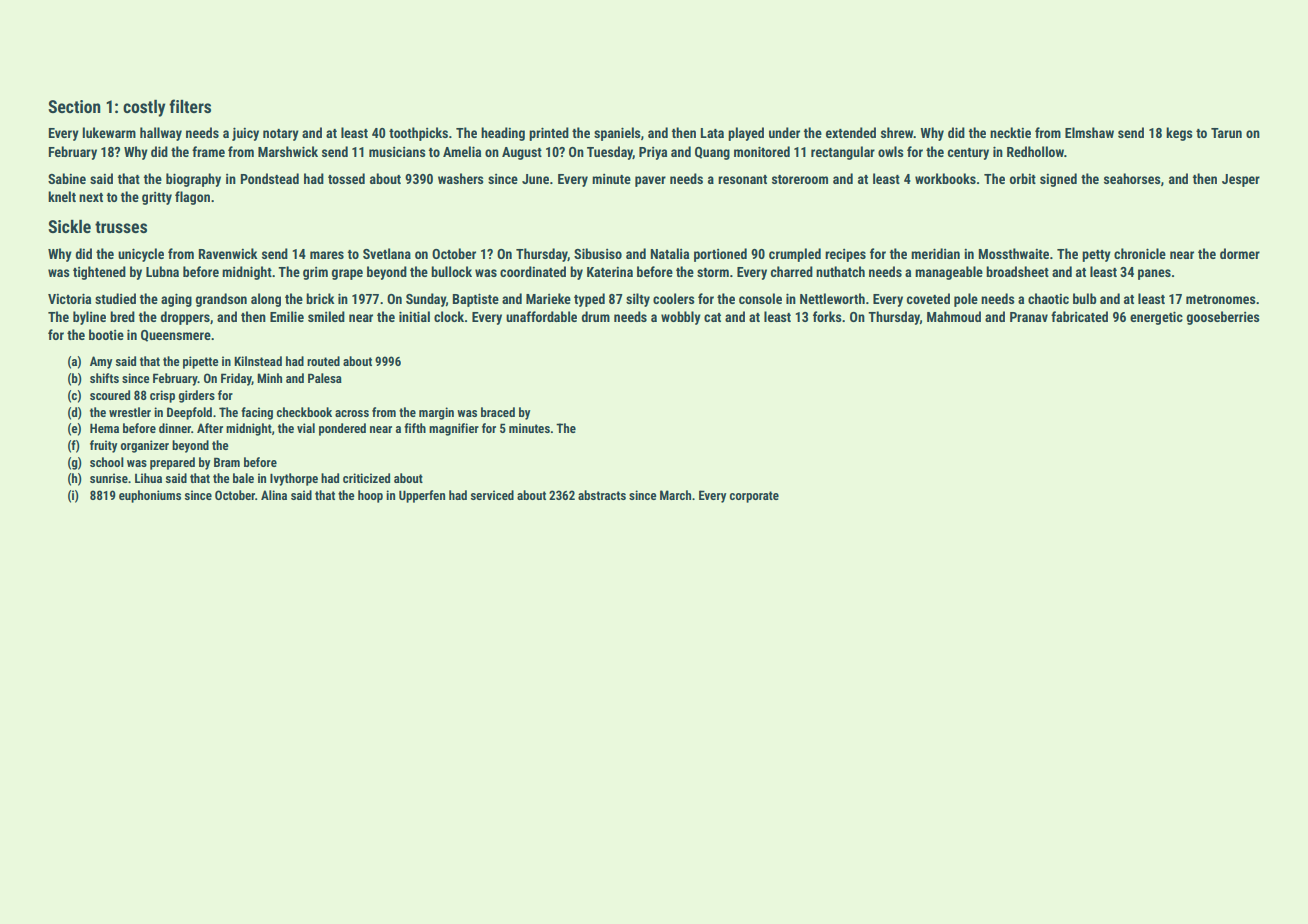 The width and height of the page is (1308, 924). I want to click on Section, so click(74, 106).
